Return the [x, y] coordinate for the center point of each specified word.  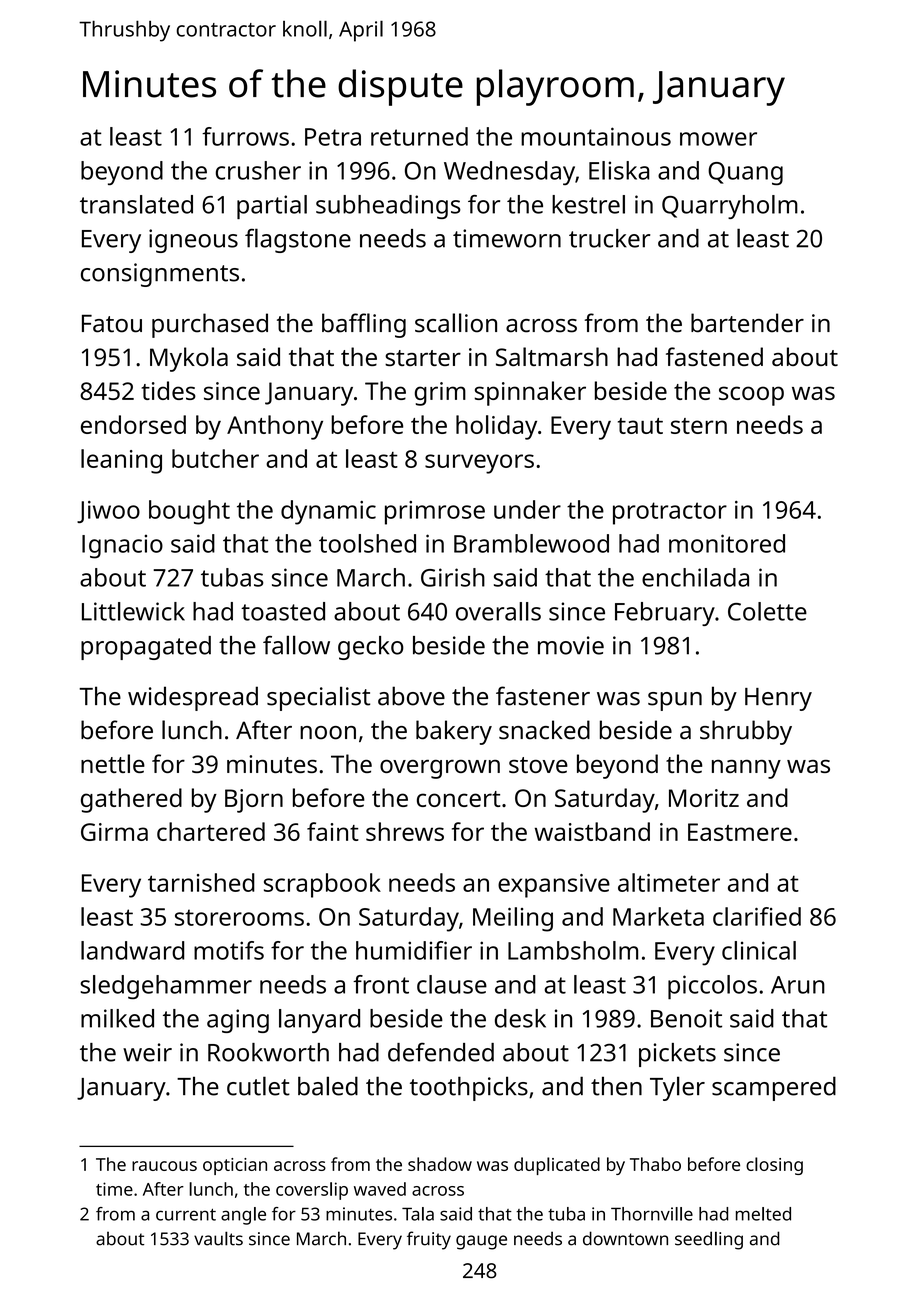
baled [328, 1086]
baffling [364, 325]
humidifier [414, 950]
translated [136, 204]
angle [243, 1216]
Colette [767, 611]
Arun [798, 985]
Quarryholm [730, 207]
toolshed [367, 543]
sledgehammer [166, 987]
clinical [759, 950]
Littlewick [133, 611]
